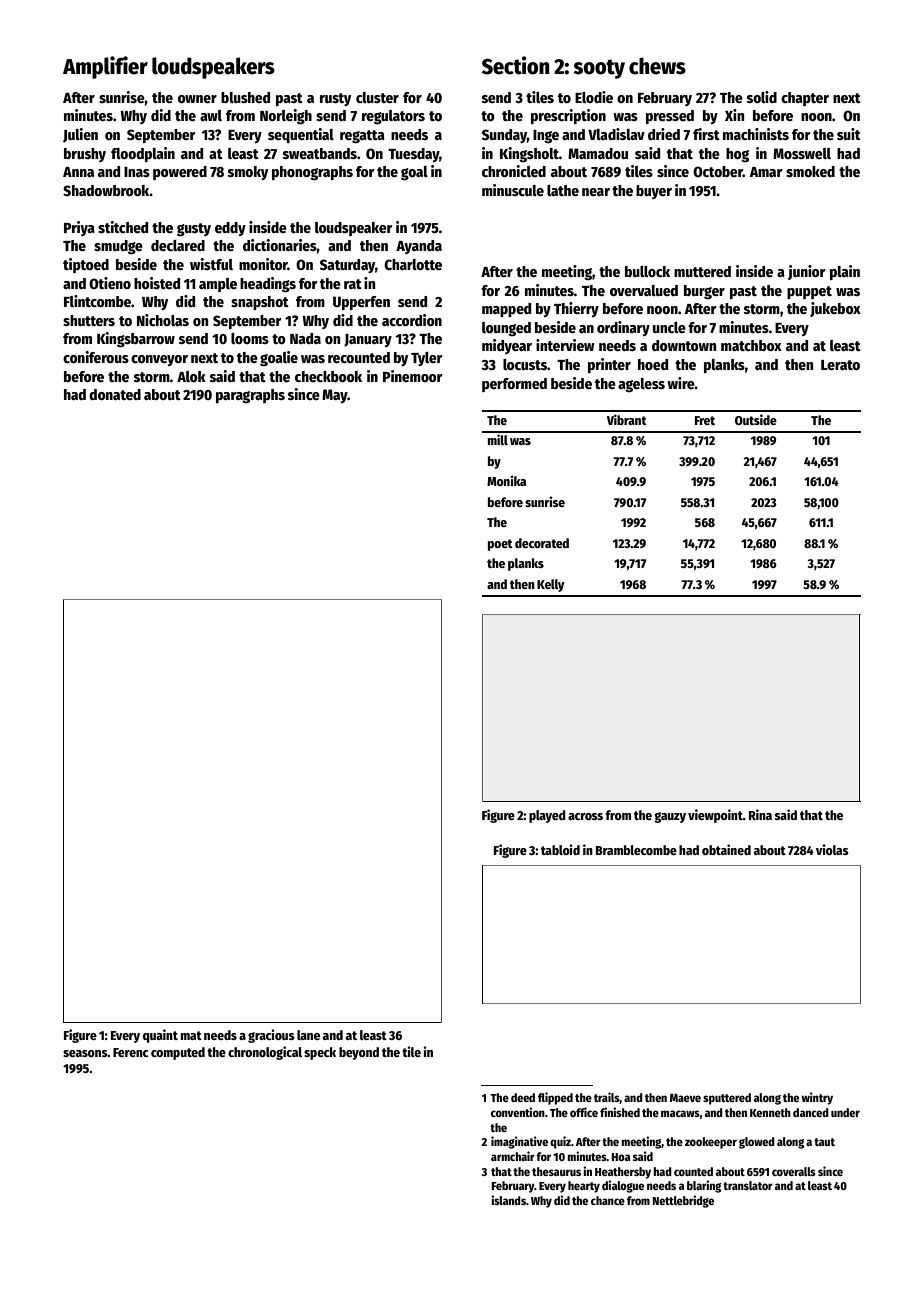 The image size is (924, 1308). I want to click on Pinemoor, so click(413, 376).
